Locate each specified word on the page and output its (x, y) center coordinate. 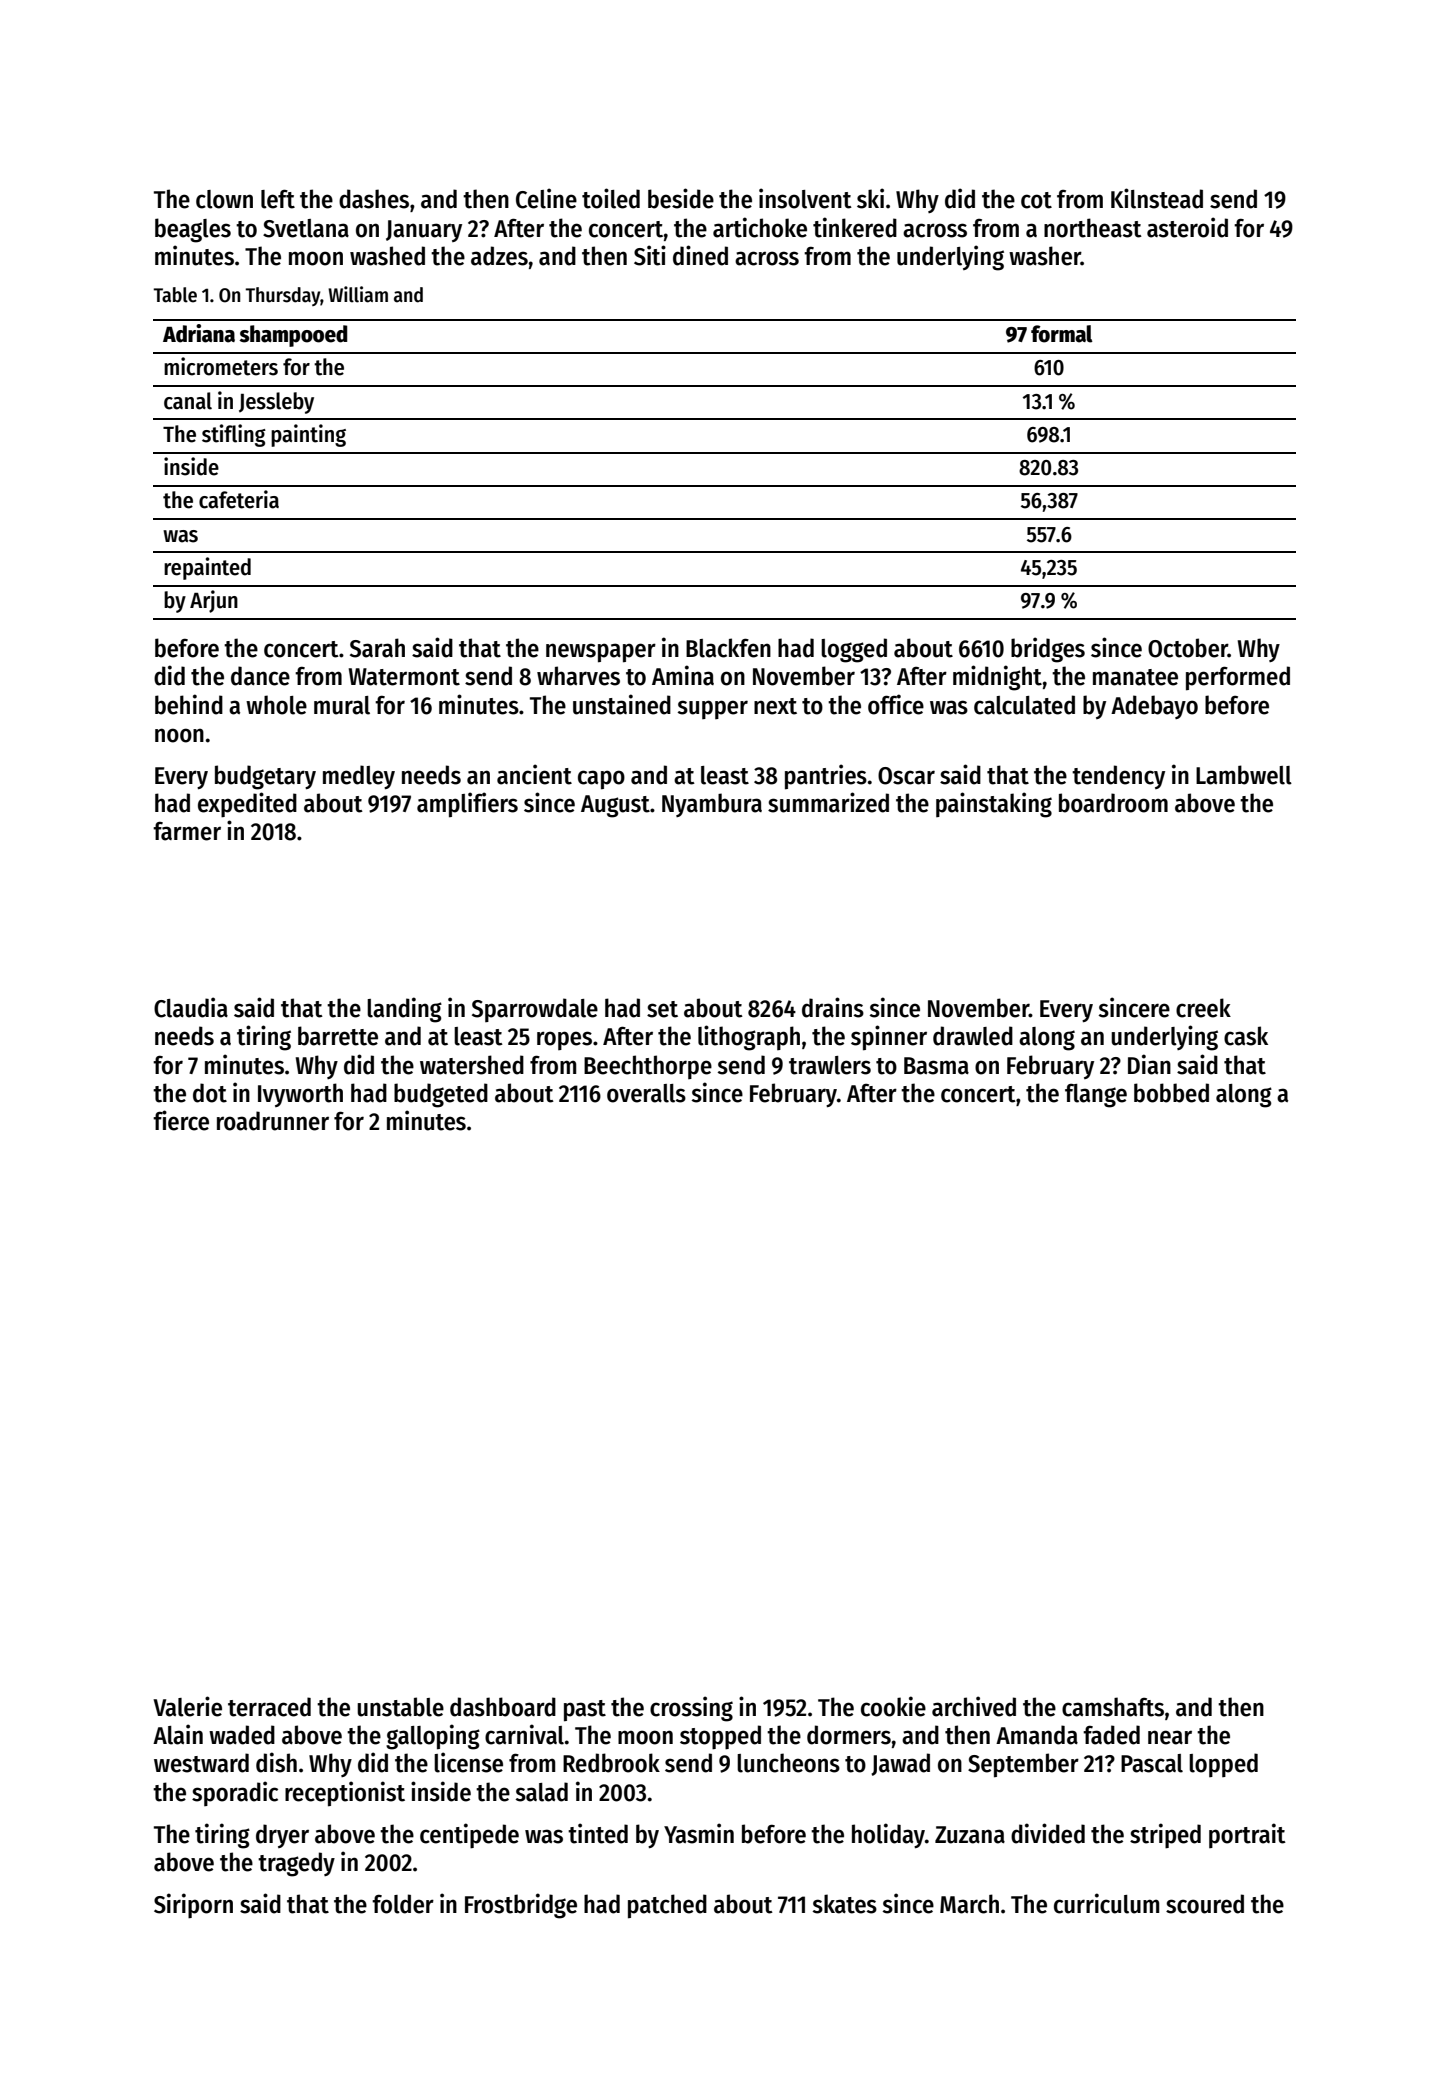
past (585, 1711)
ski (870, 198)
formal (1062, 334)
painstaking (994, 805)
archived (974, 1706)
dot (210, 1093)
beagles (193, 230)
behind (189, 704)
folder (403, 1904)
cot (1036, 200)
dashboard (503, 1707)
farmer (187, 831)
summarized (828, 802)
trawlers (830, 1065)
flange (1096, 1096)
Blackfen (728, 648)
